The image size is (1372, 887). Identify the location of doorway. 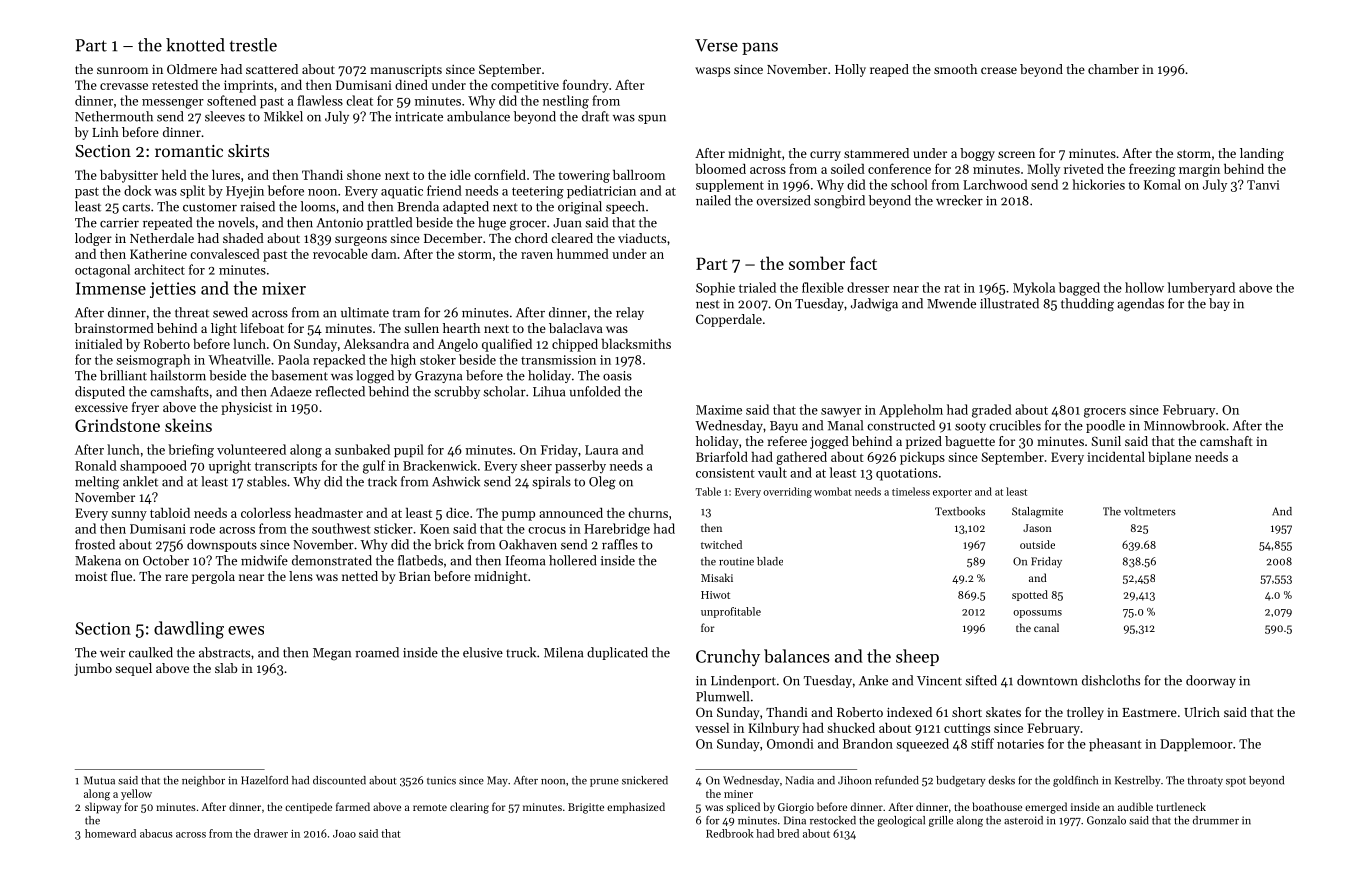
(1211, 681).
